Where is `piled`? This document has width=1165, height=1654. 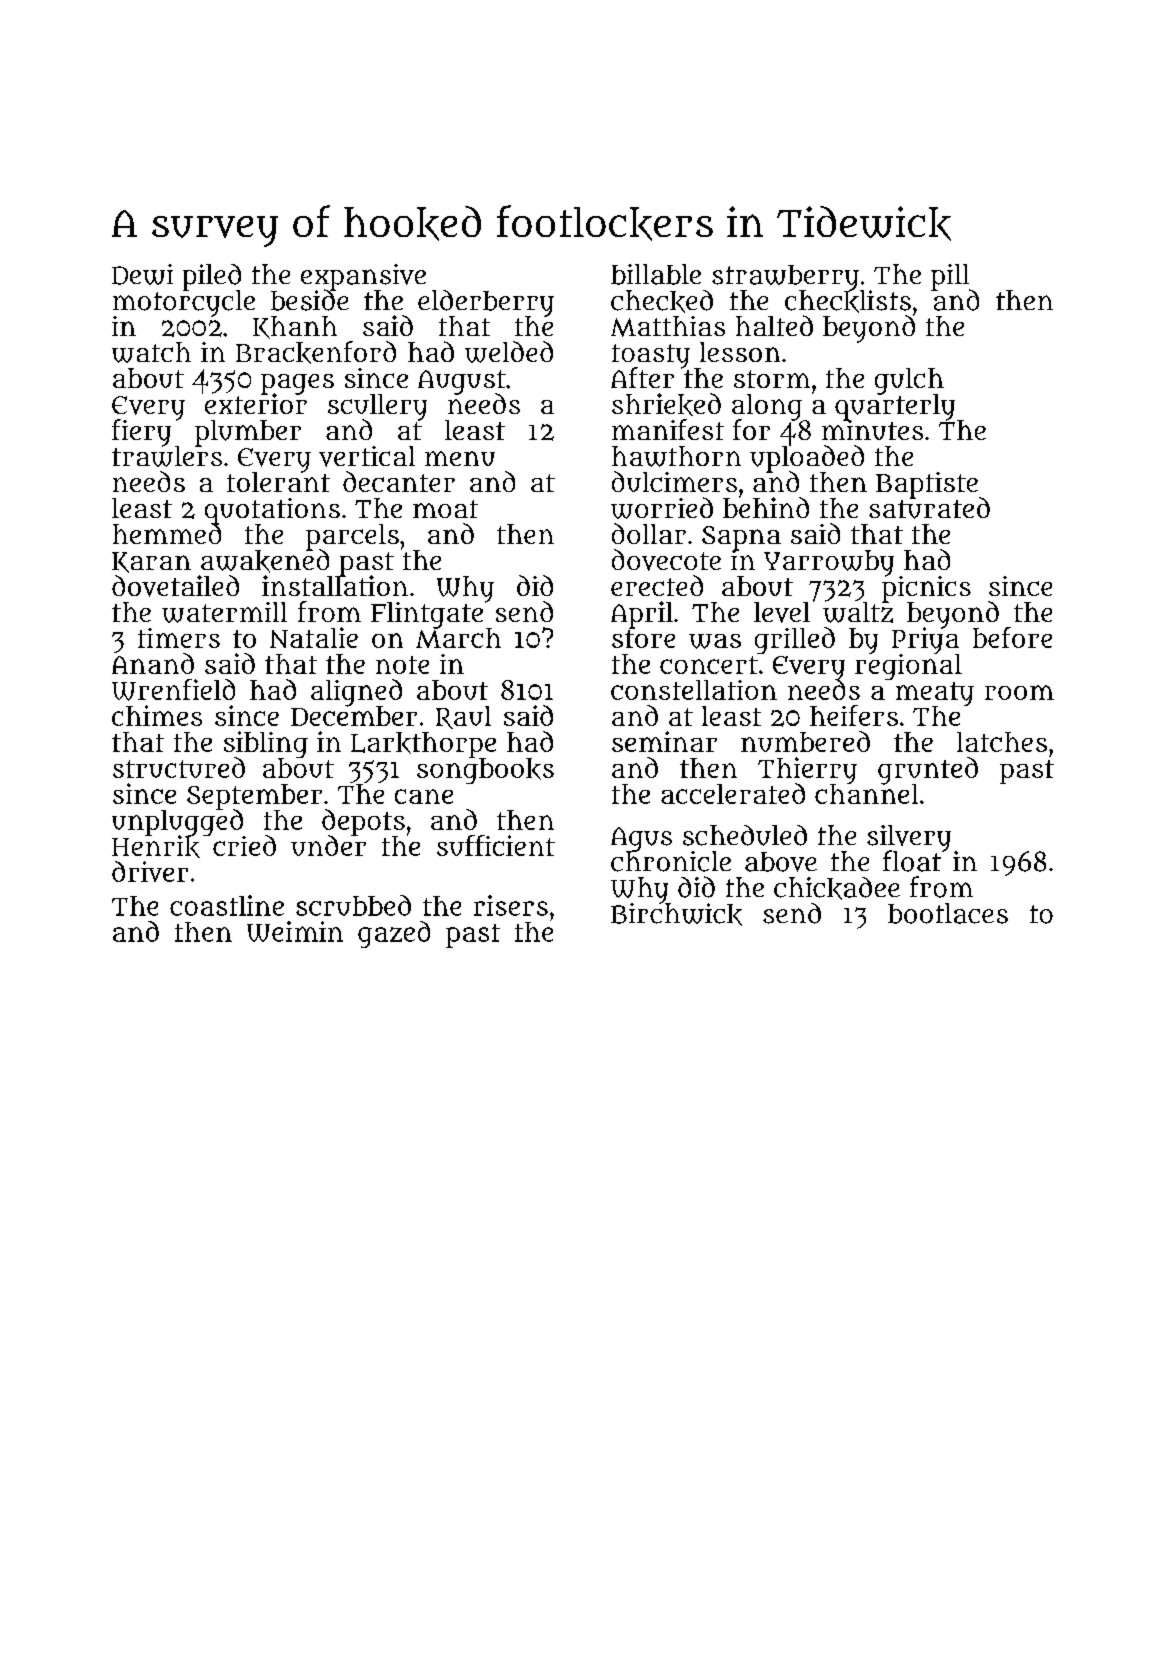
piled is located at coordinates (212, 277).
